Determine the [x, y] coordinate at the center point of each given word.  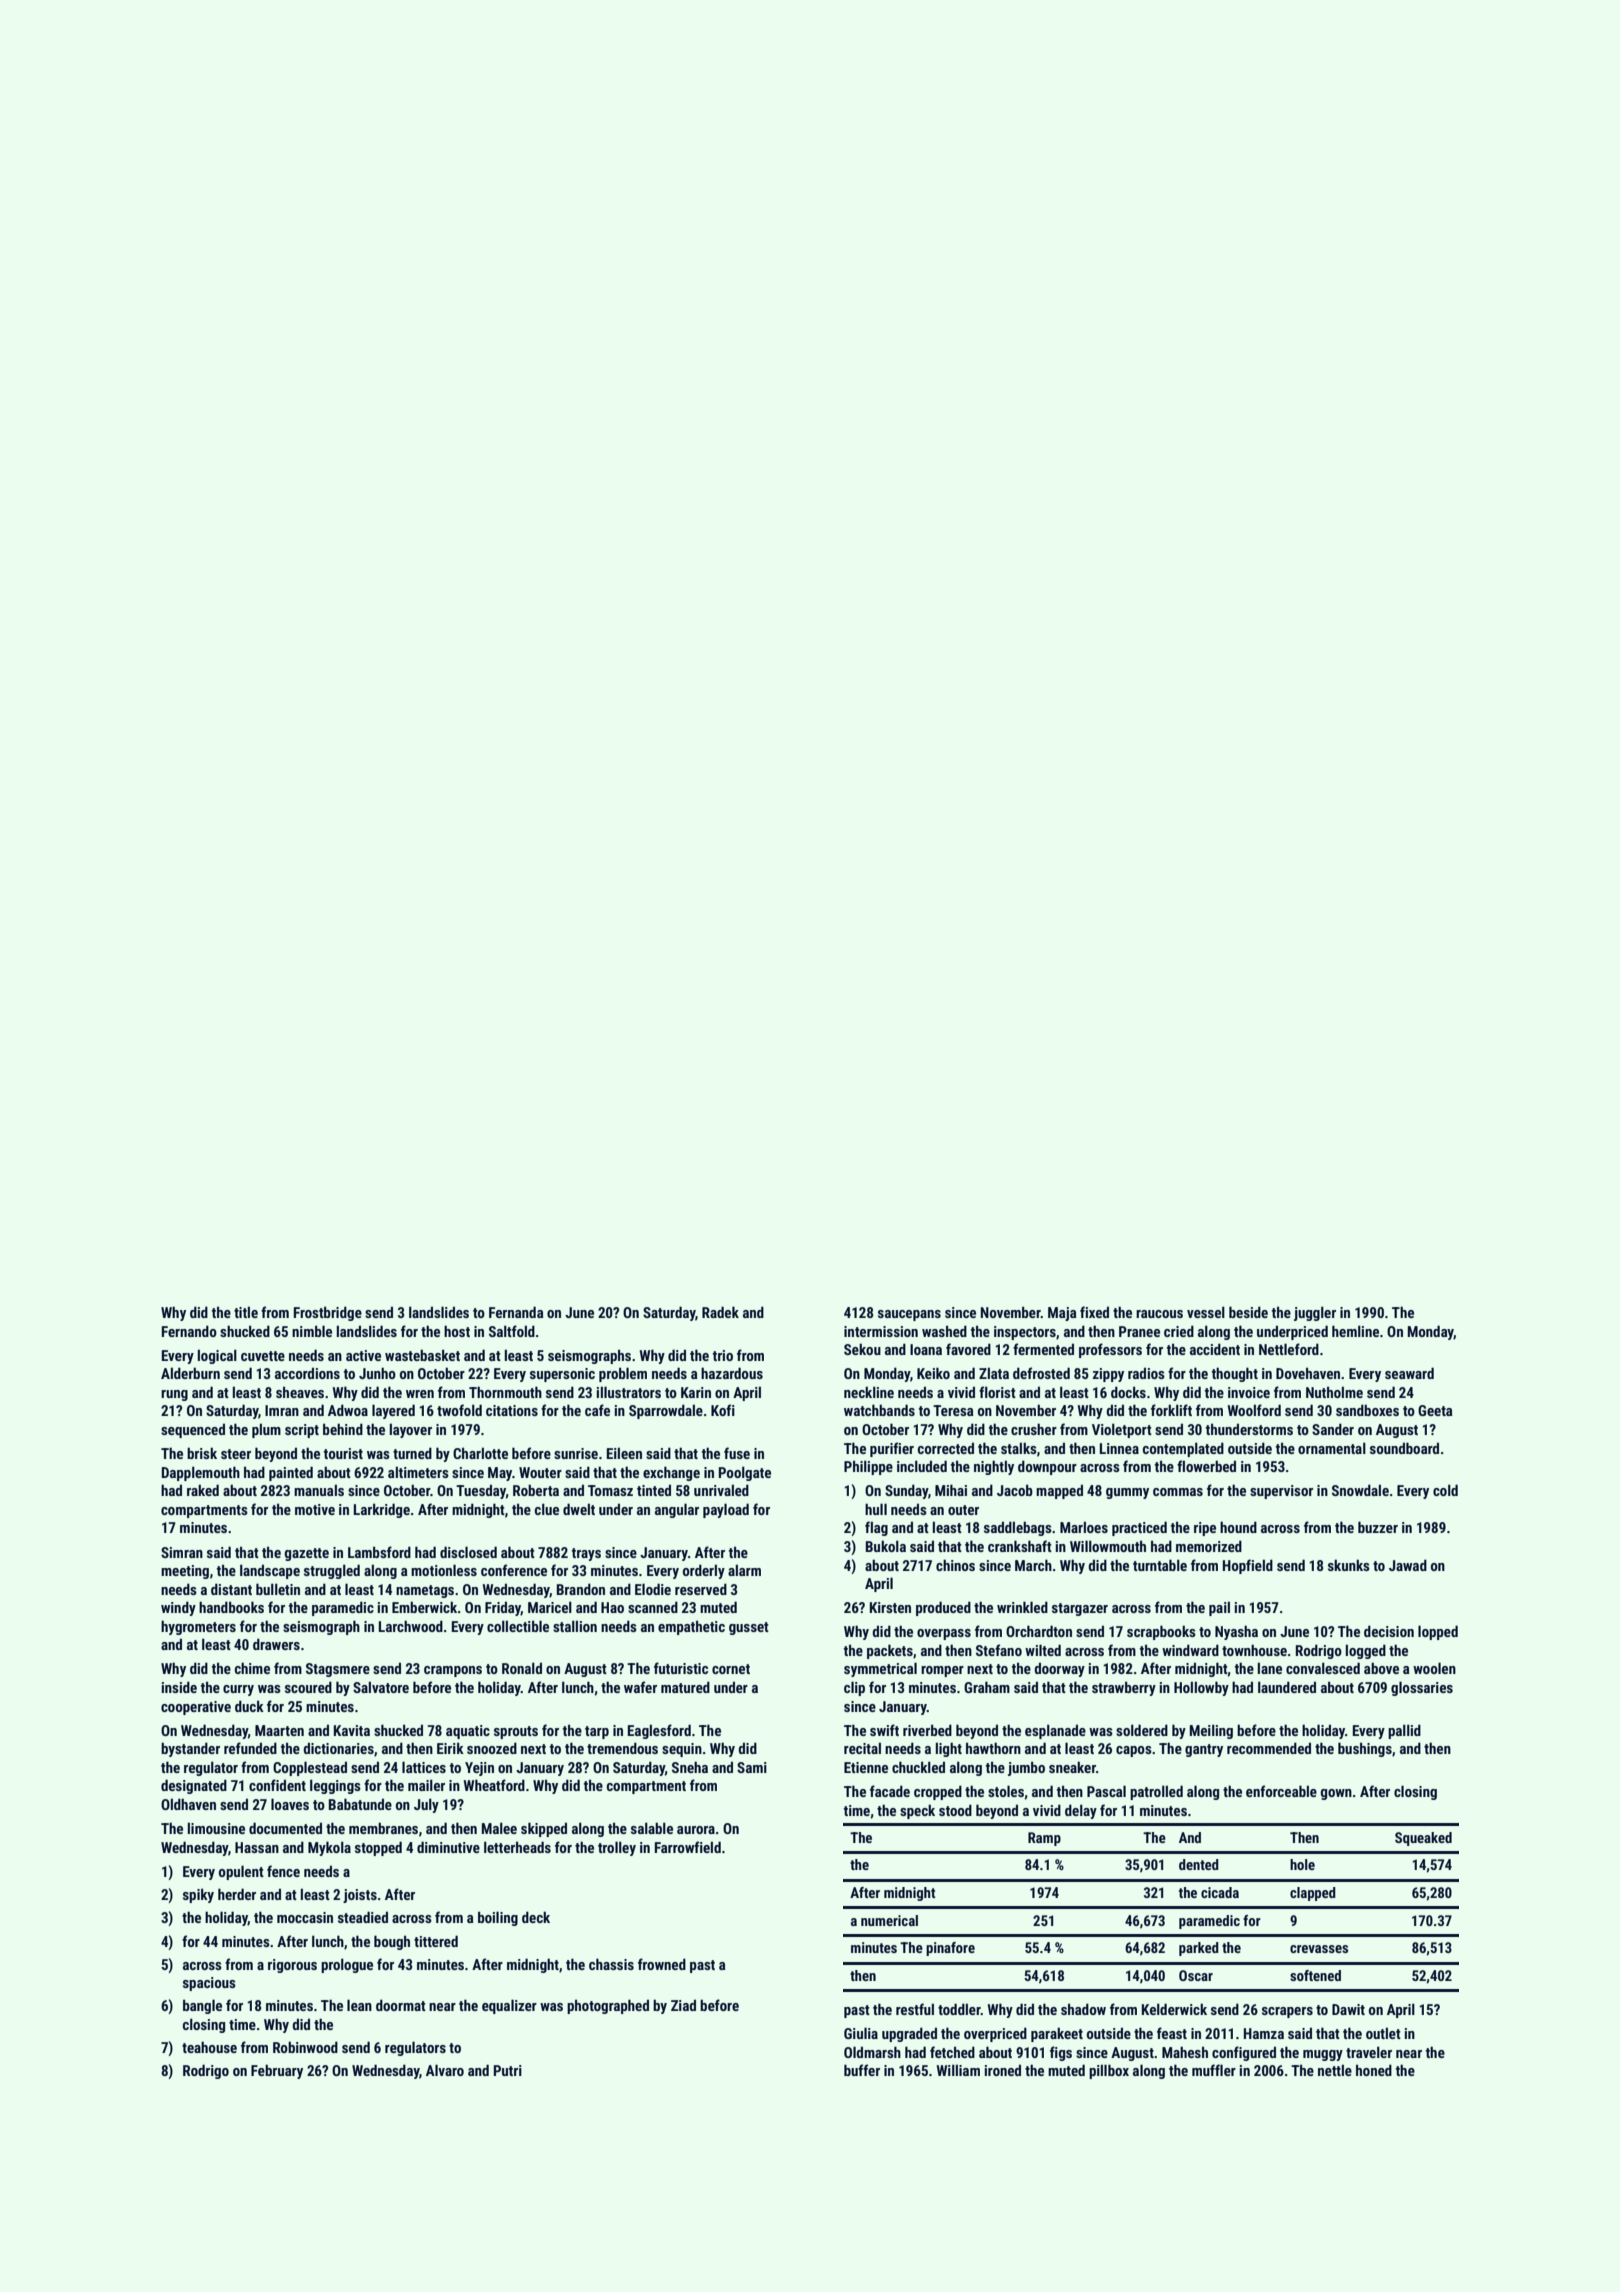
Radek [720, 1312]
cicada [1220, 1892]
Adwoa [348, 1410]
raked [203, 1490]
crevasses [1319, 1949]
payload [726, 1510]
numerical [889, 1920]
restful [915, 2009]
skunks [1349, 1565]
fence [283, 1871]
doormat [401, 2005]
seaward [1409, 1373]
